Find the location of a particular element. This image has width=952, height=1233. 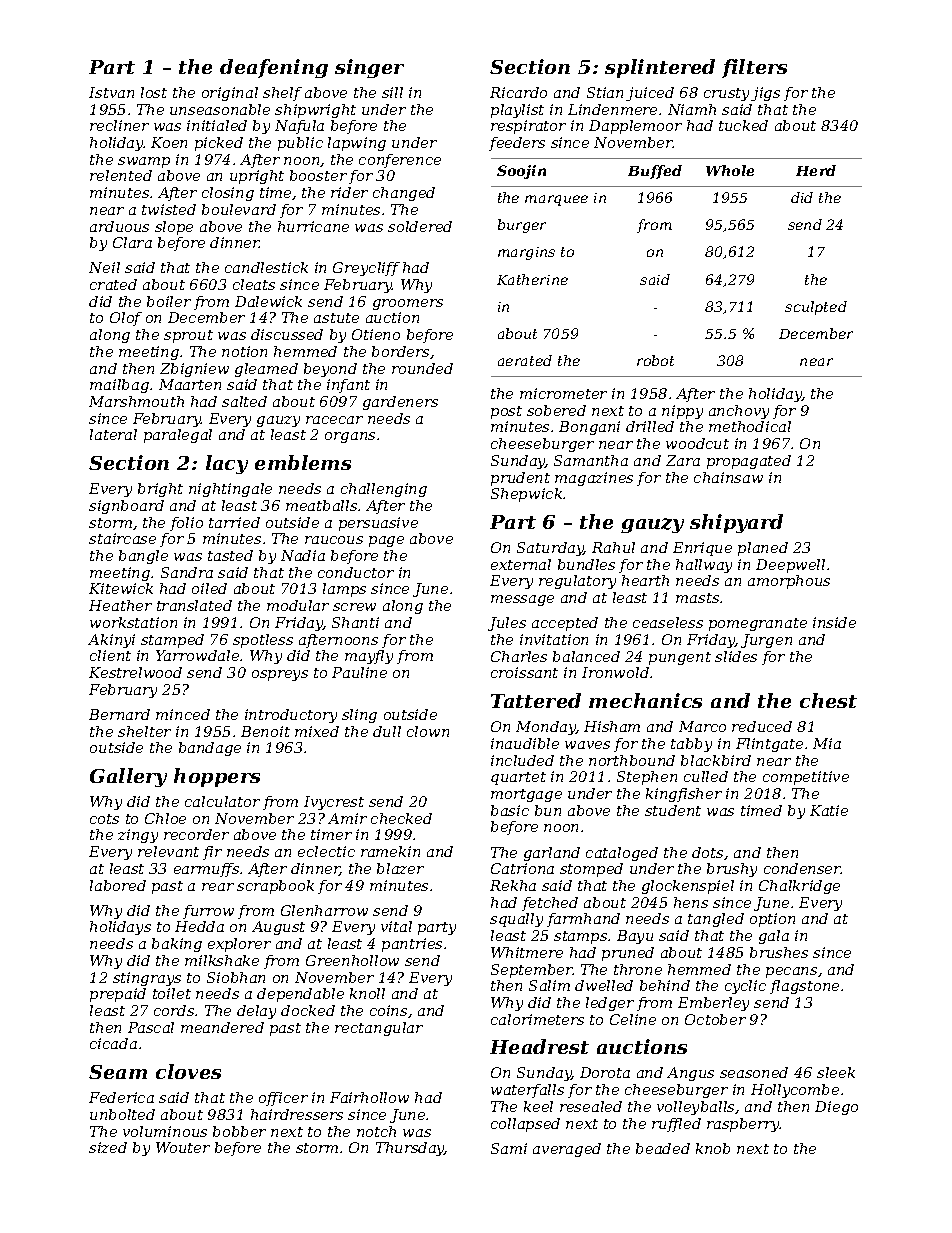

unbolted is located at coordinates (122, 1114).
